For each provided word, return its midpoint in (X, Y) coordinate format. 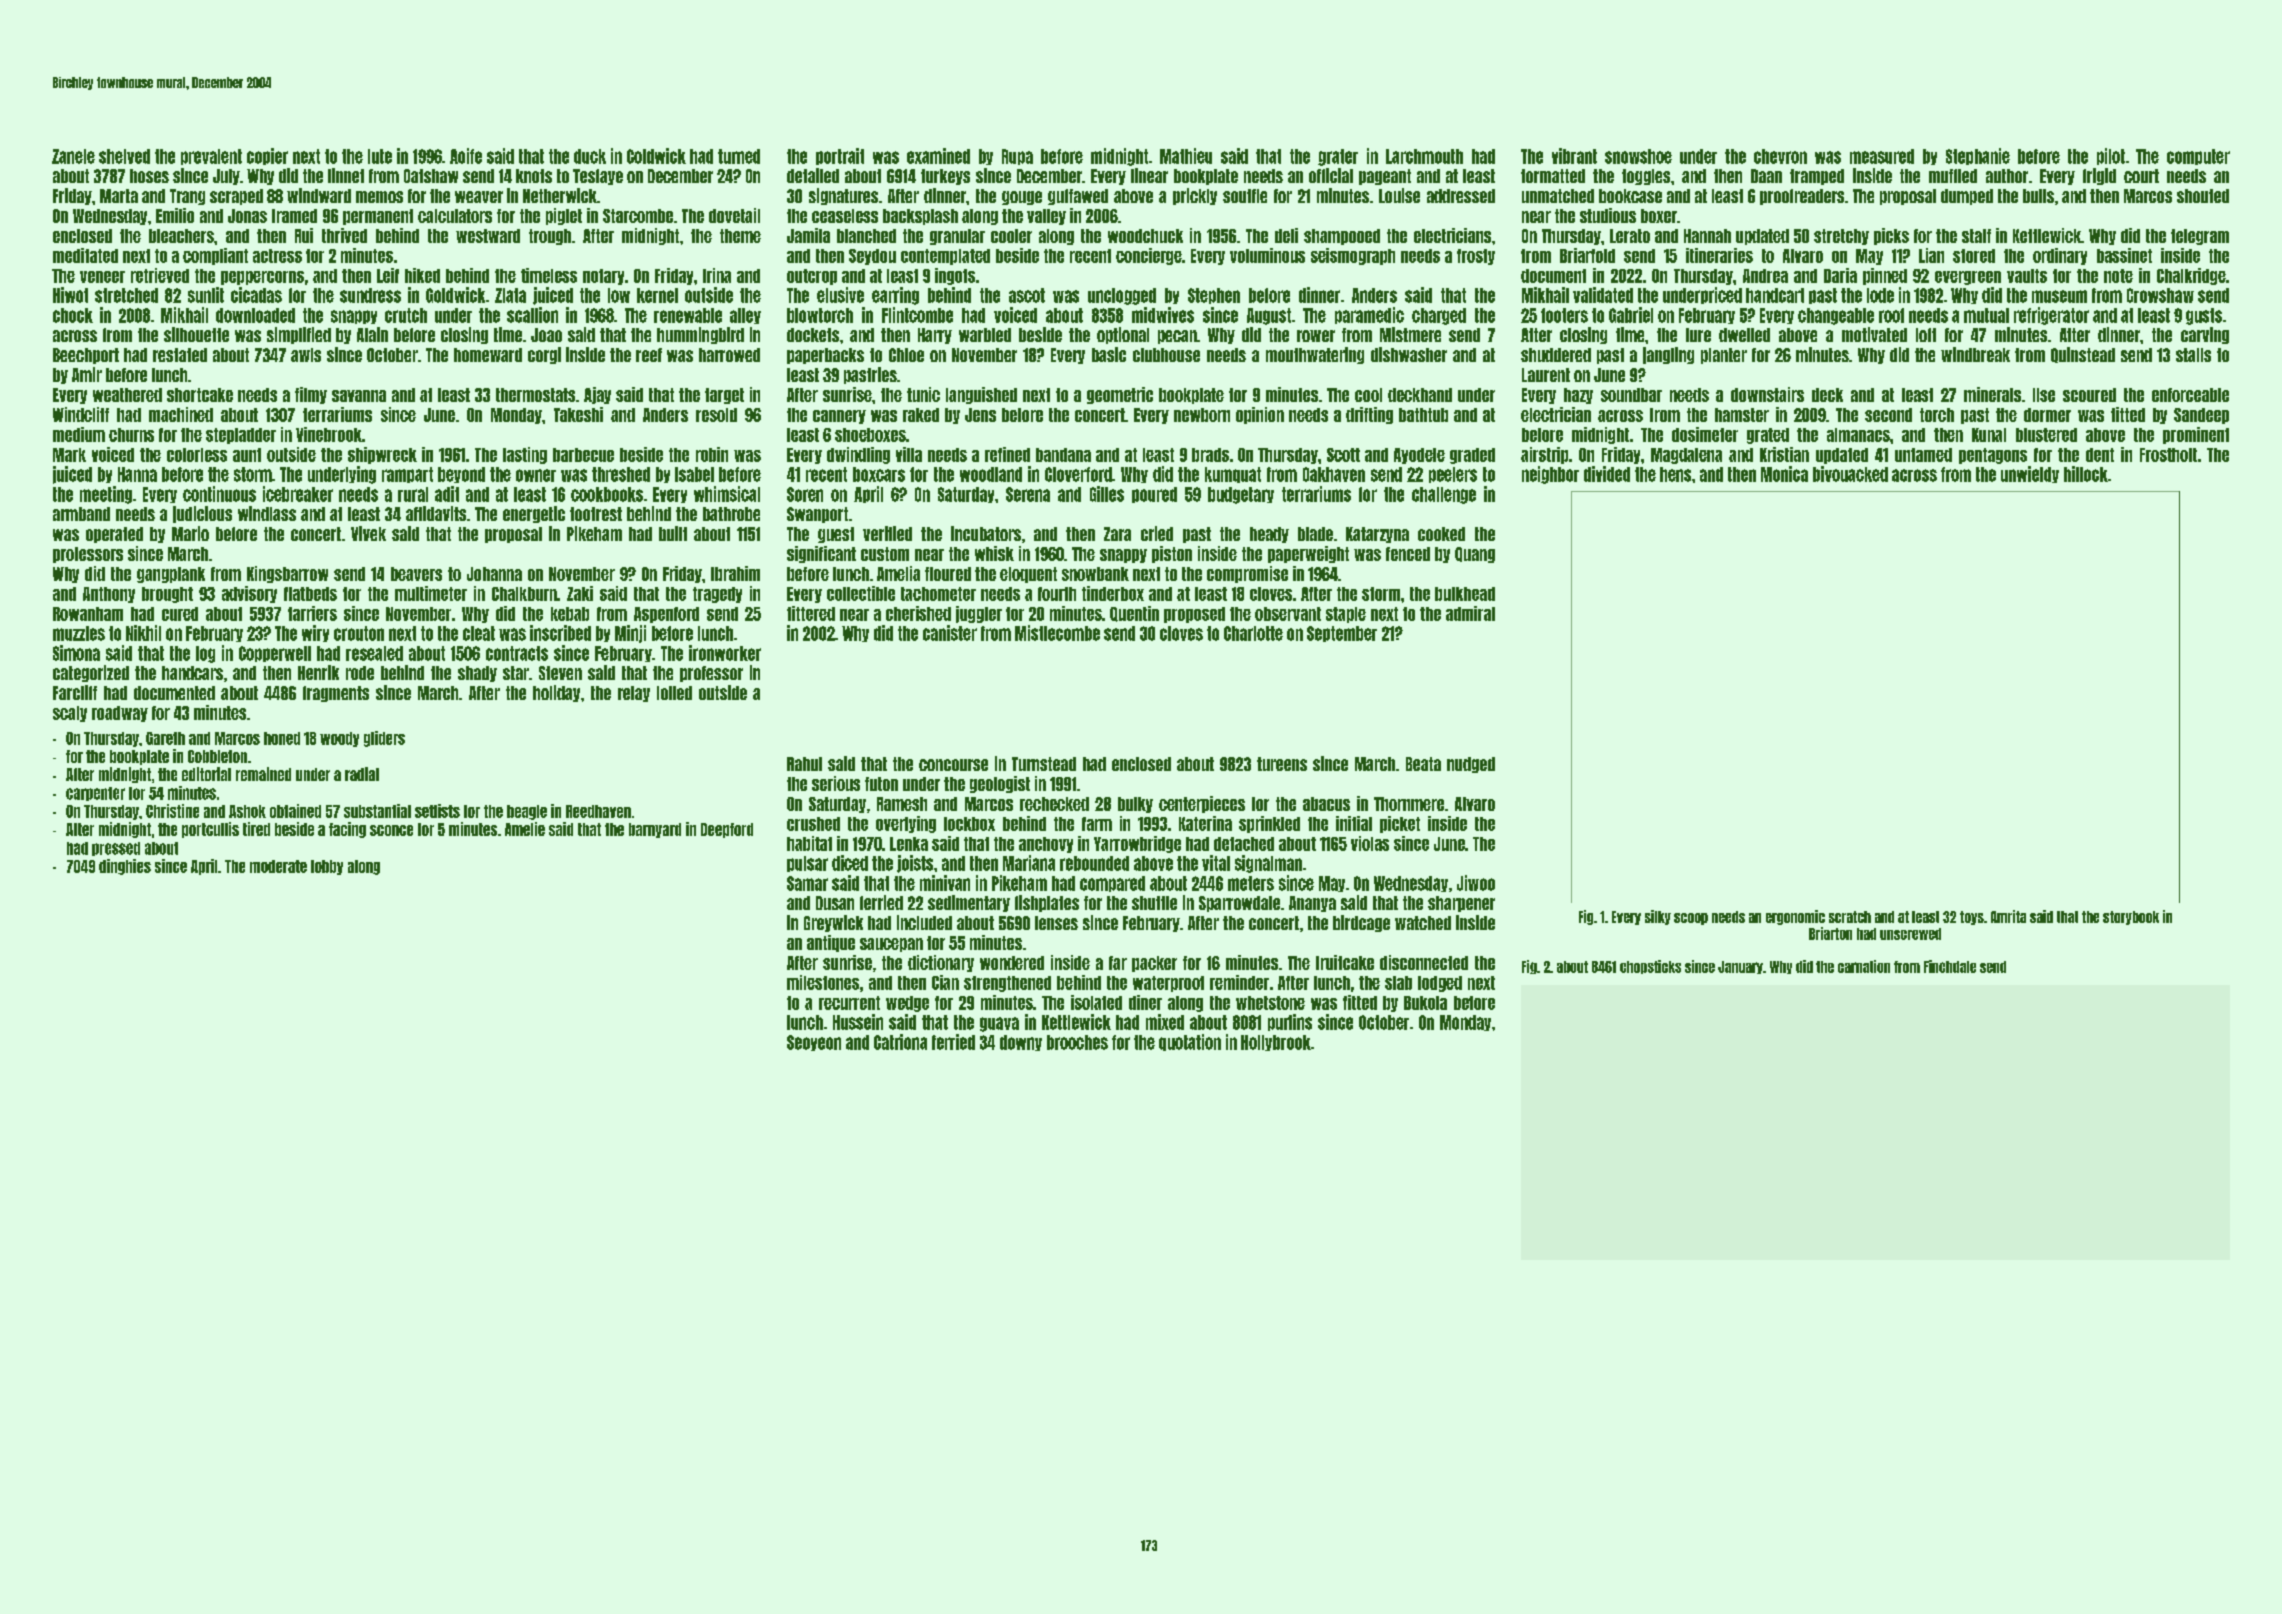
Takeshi (578, 414)
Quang (1475, 555)
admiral (1470, 613)
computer (2198, 157)
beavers (416, 574)
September (1342, 634)
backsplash (920, 217)
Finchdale (1950, 966)
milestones (823, 982)
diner (1145, 1002)
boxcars (879, 474)
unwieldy (2030, 474)
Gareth (165, 738)
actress (277, 256)
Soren (805, 494)
